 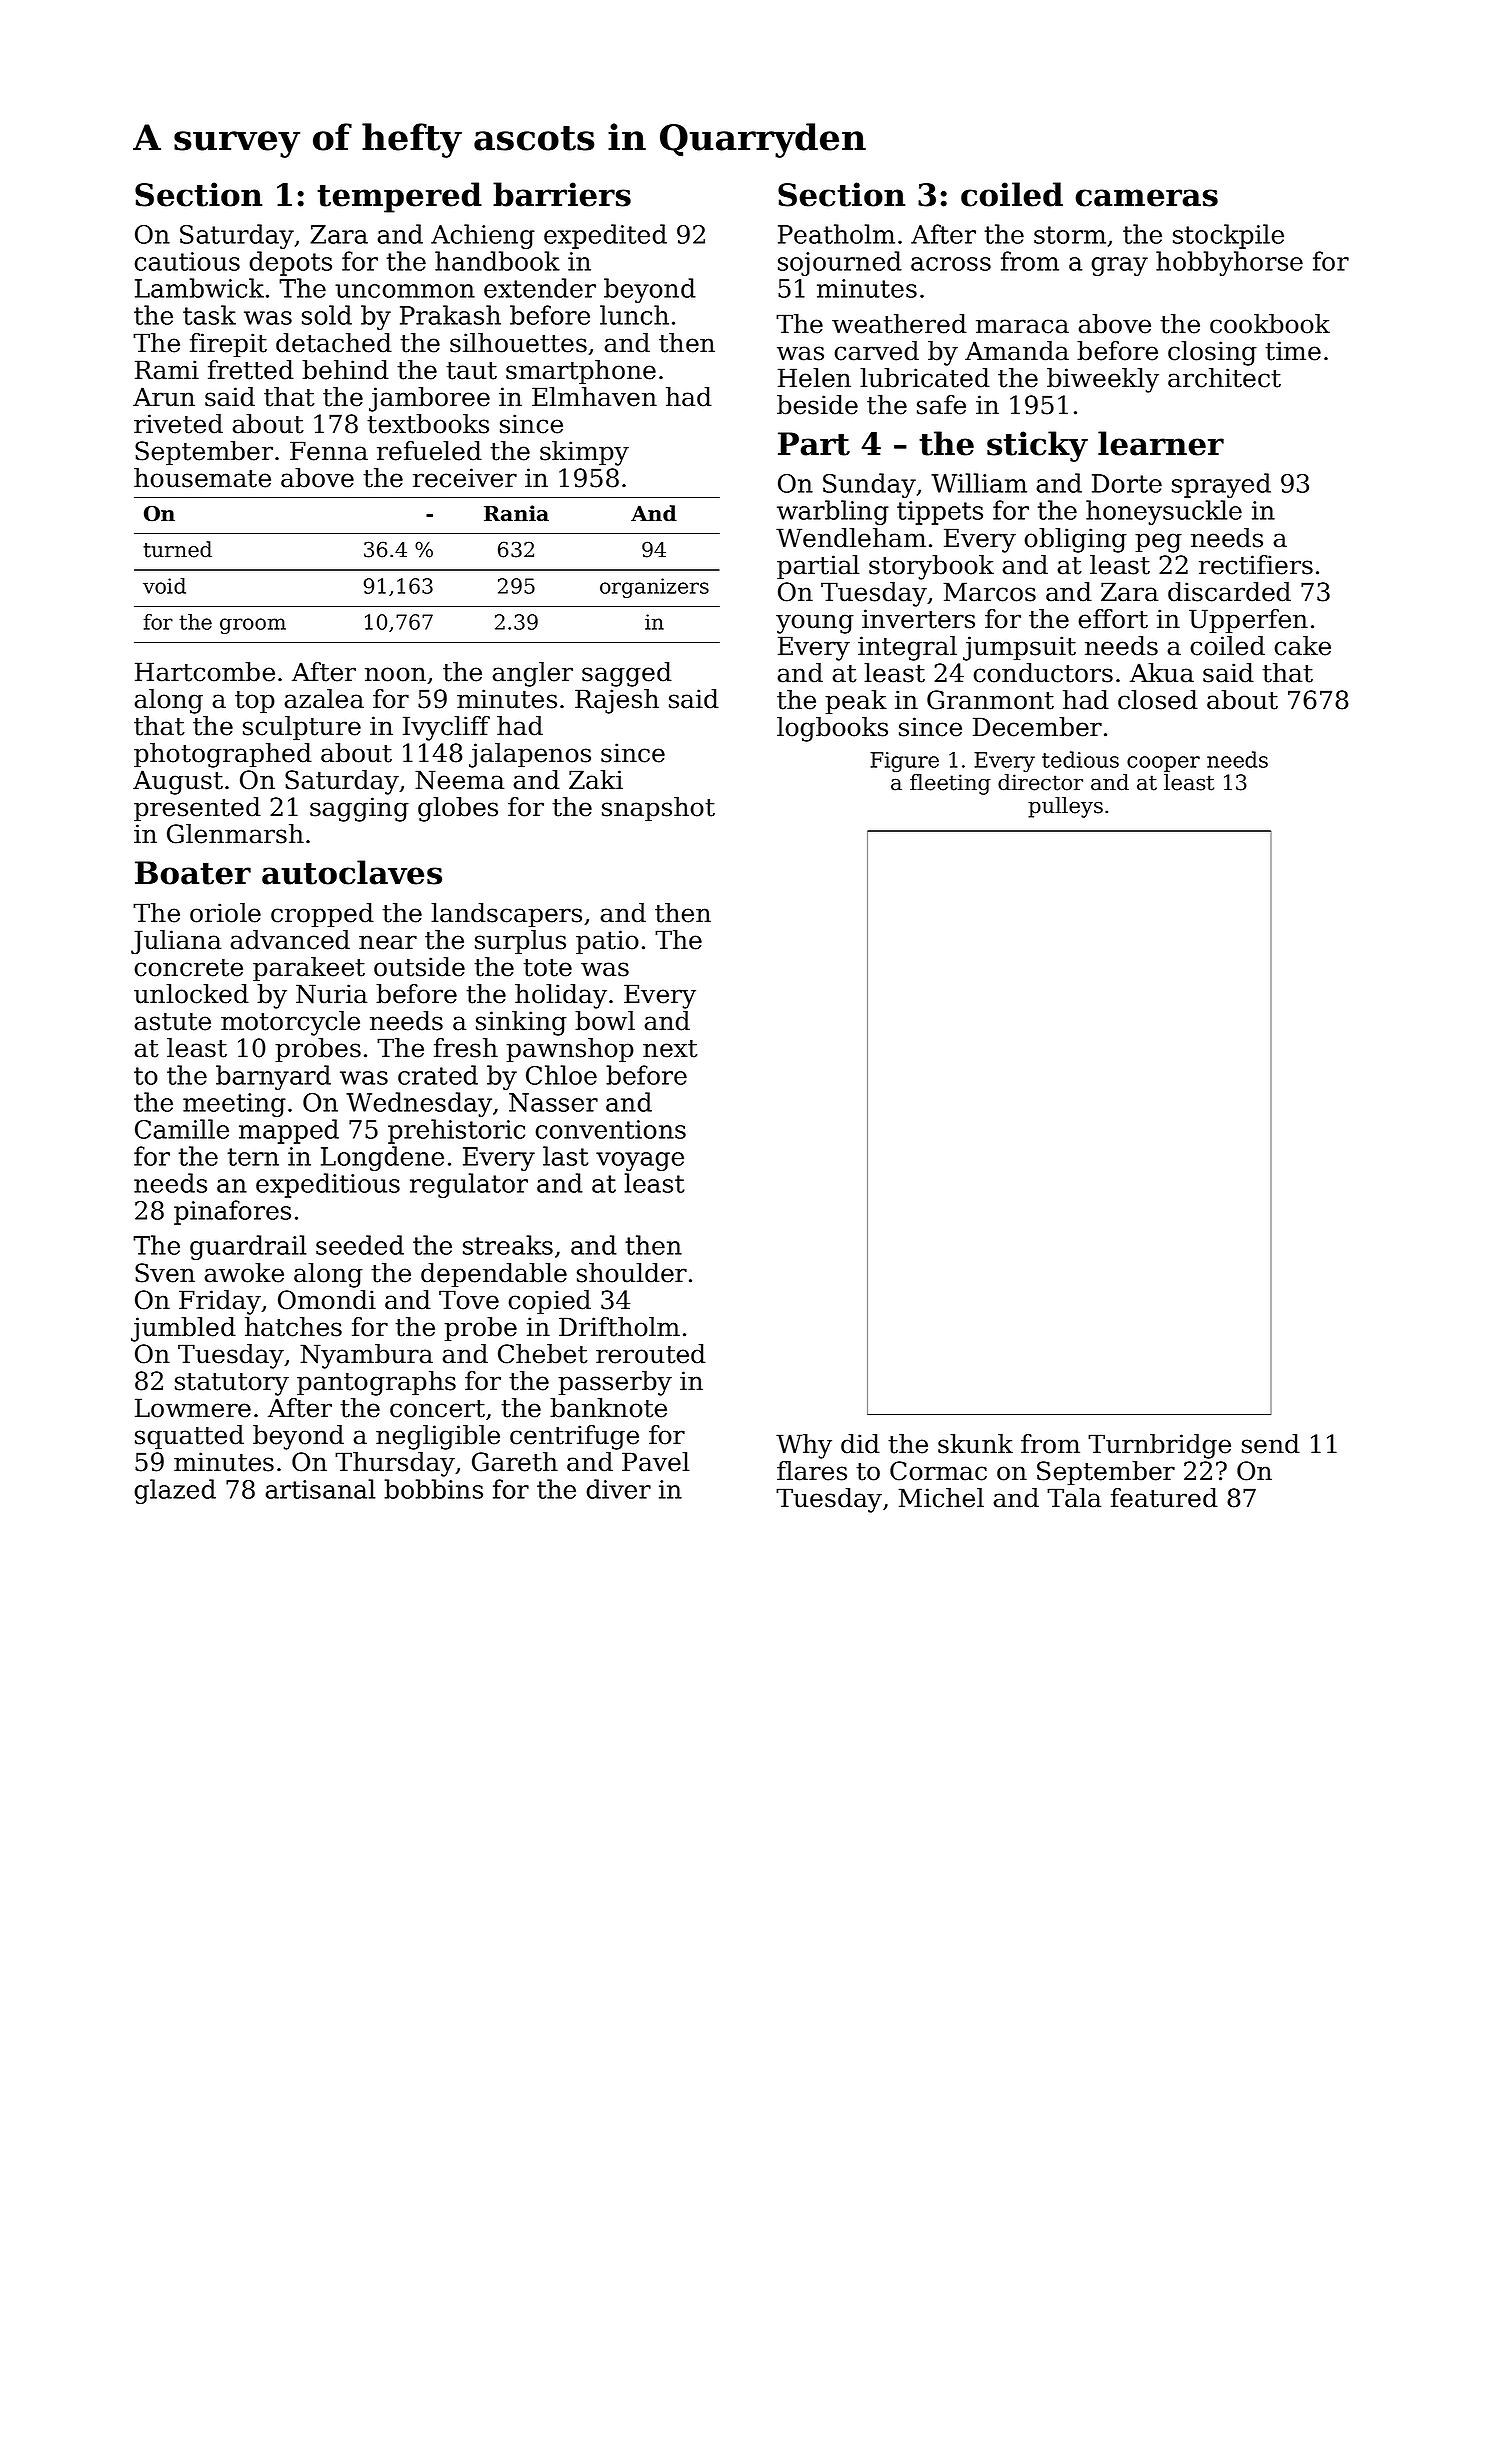 What do you see at coordinates (594, 397) in the page?
I see `Elmhaven` at bounding box center [594, 397].
